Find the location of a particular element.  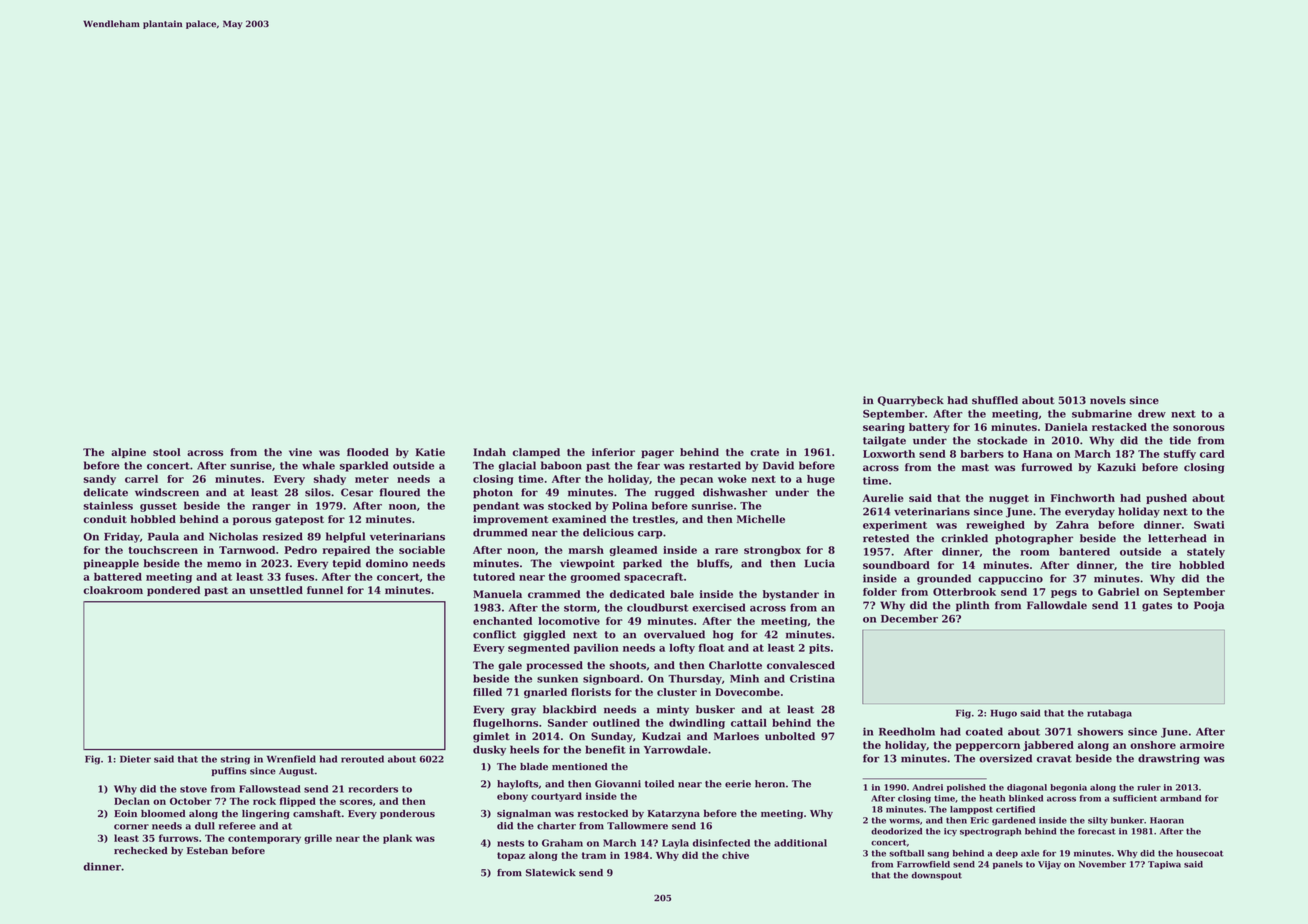

giggled is located at coordinates (544, 635).
